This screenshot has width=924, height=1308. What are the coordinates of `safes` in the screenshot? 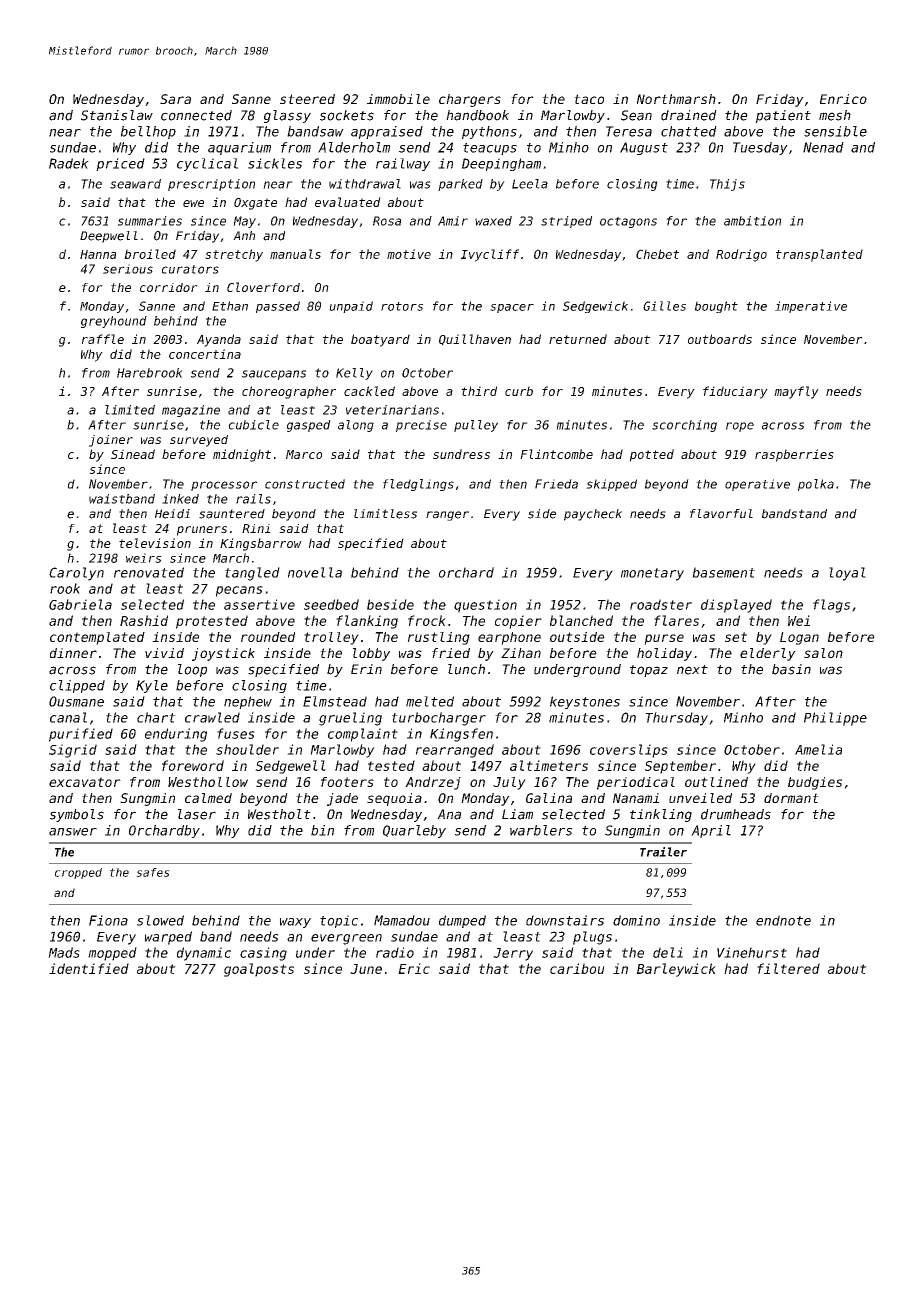 It's located at (153, 872).
